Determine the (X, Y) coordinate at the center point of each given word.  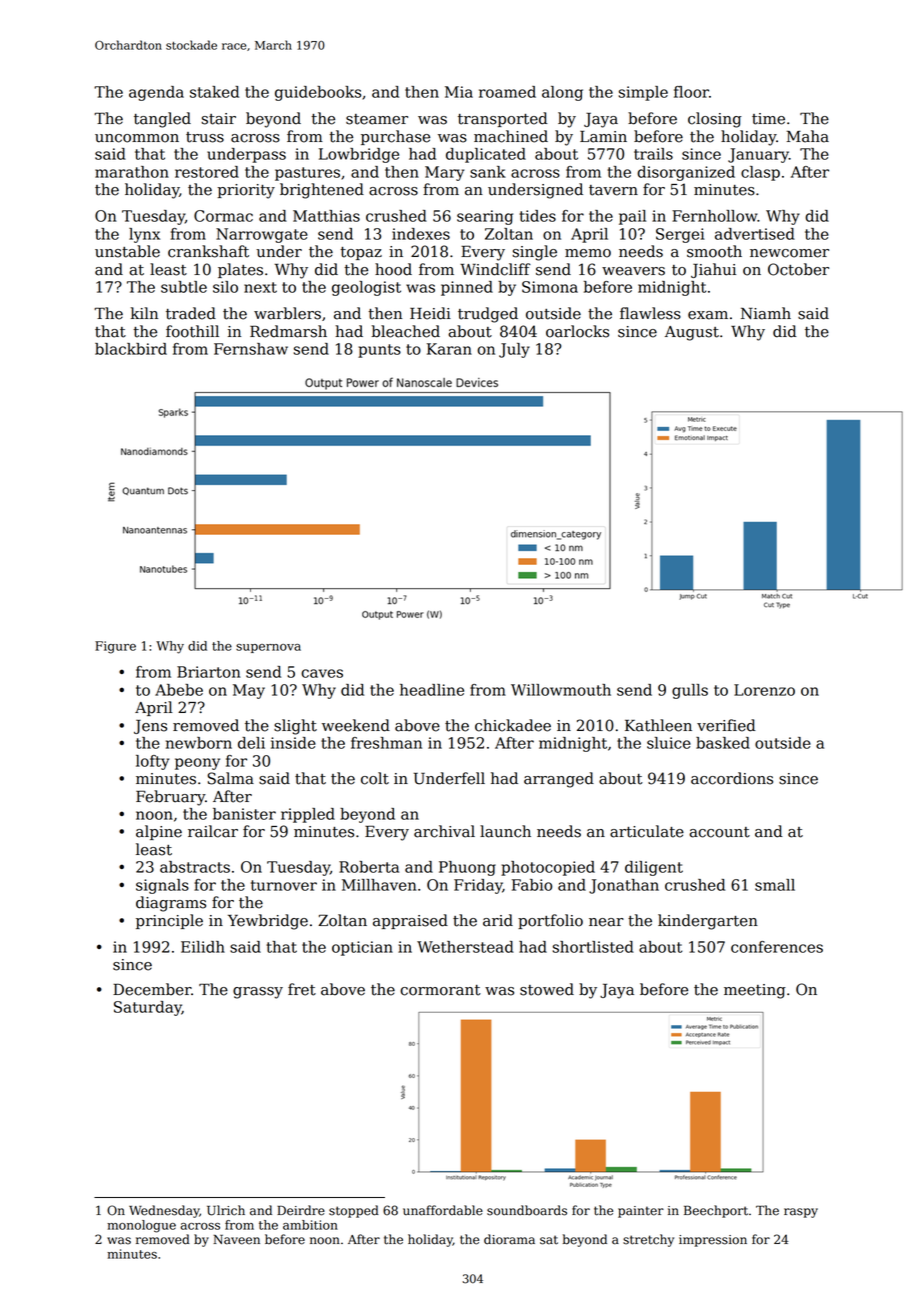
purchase (395, 137)
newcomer (789, 253)
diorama (509, 1239)
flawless (650, 313)
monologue (141, 1226)
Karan (449, 349)
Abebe (179, 690)
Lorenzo (764, 690)
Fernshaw (251, 349)
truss (205, 137)
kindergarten (708, 922)
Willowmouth (561, 690)
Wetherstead (465, 947)
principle (169, 921)
